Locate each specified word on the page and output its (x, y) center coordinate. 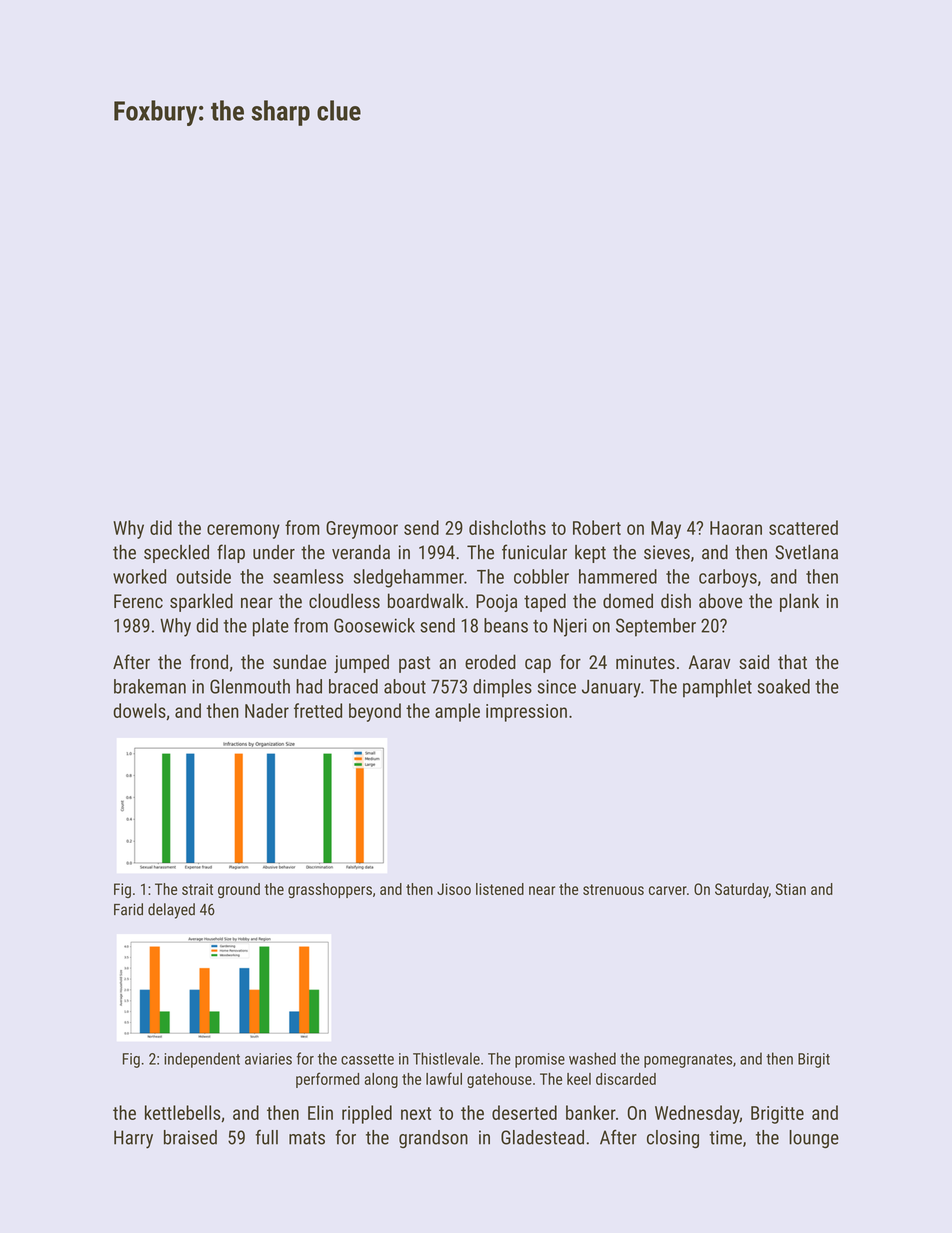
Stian (790, 889)
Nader (267, 710)
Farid (128, 909)
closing (673, 1139)
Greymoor (362, 530)
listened (500, 889)
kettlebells (183, 1112)
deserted (524, 1112)
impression (526, 713)
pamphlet (717, 688)
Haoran (736, 528)
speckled (176, 554)
